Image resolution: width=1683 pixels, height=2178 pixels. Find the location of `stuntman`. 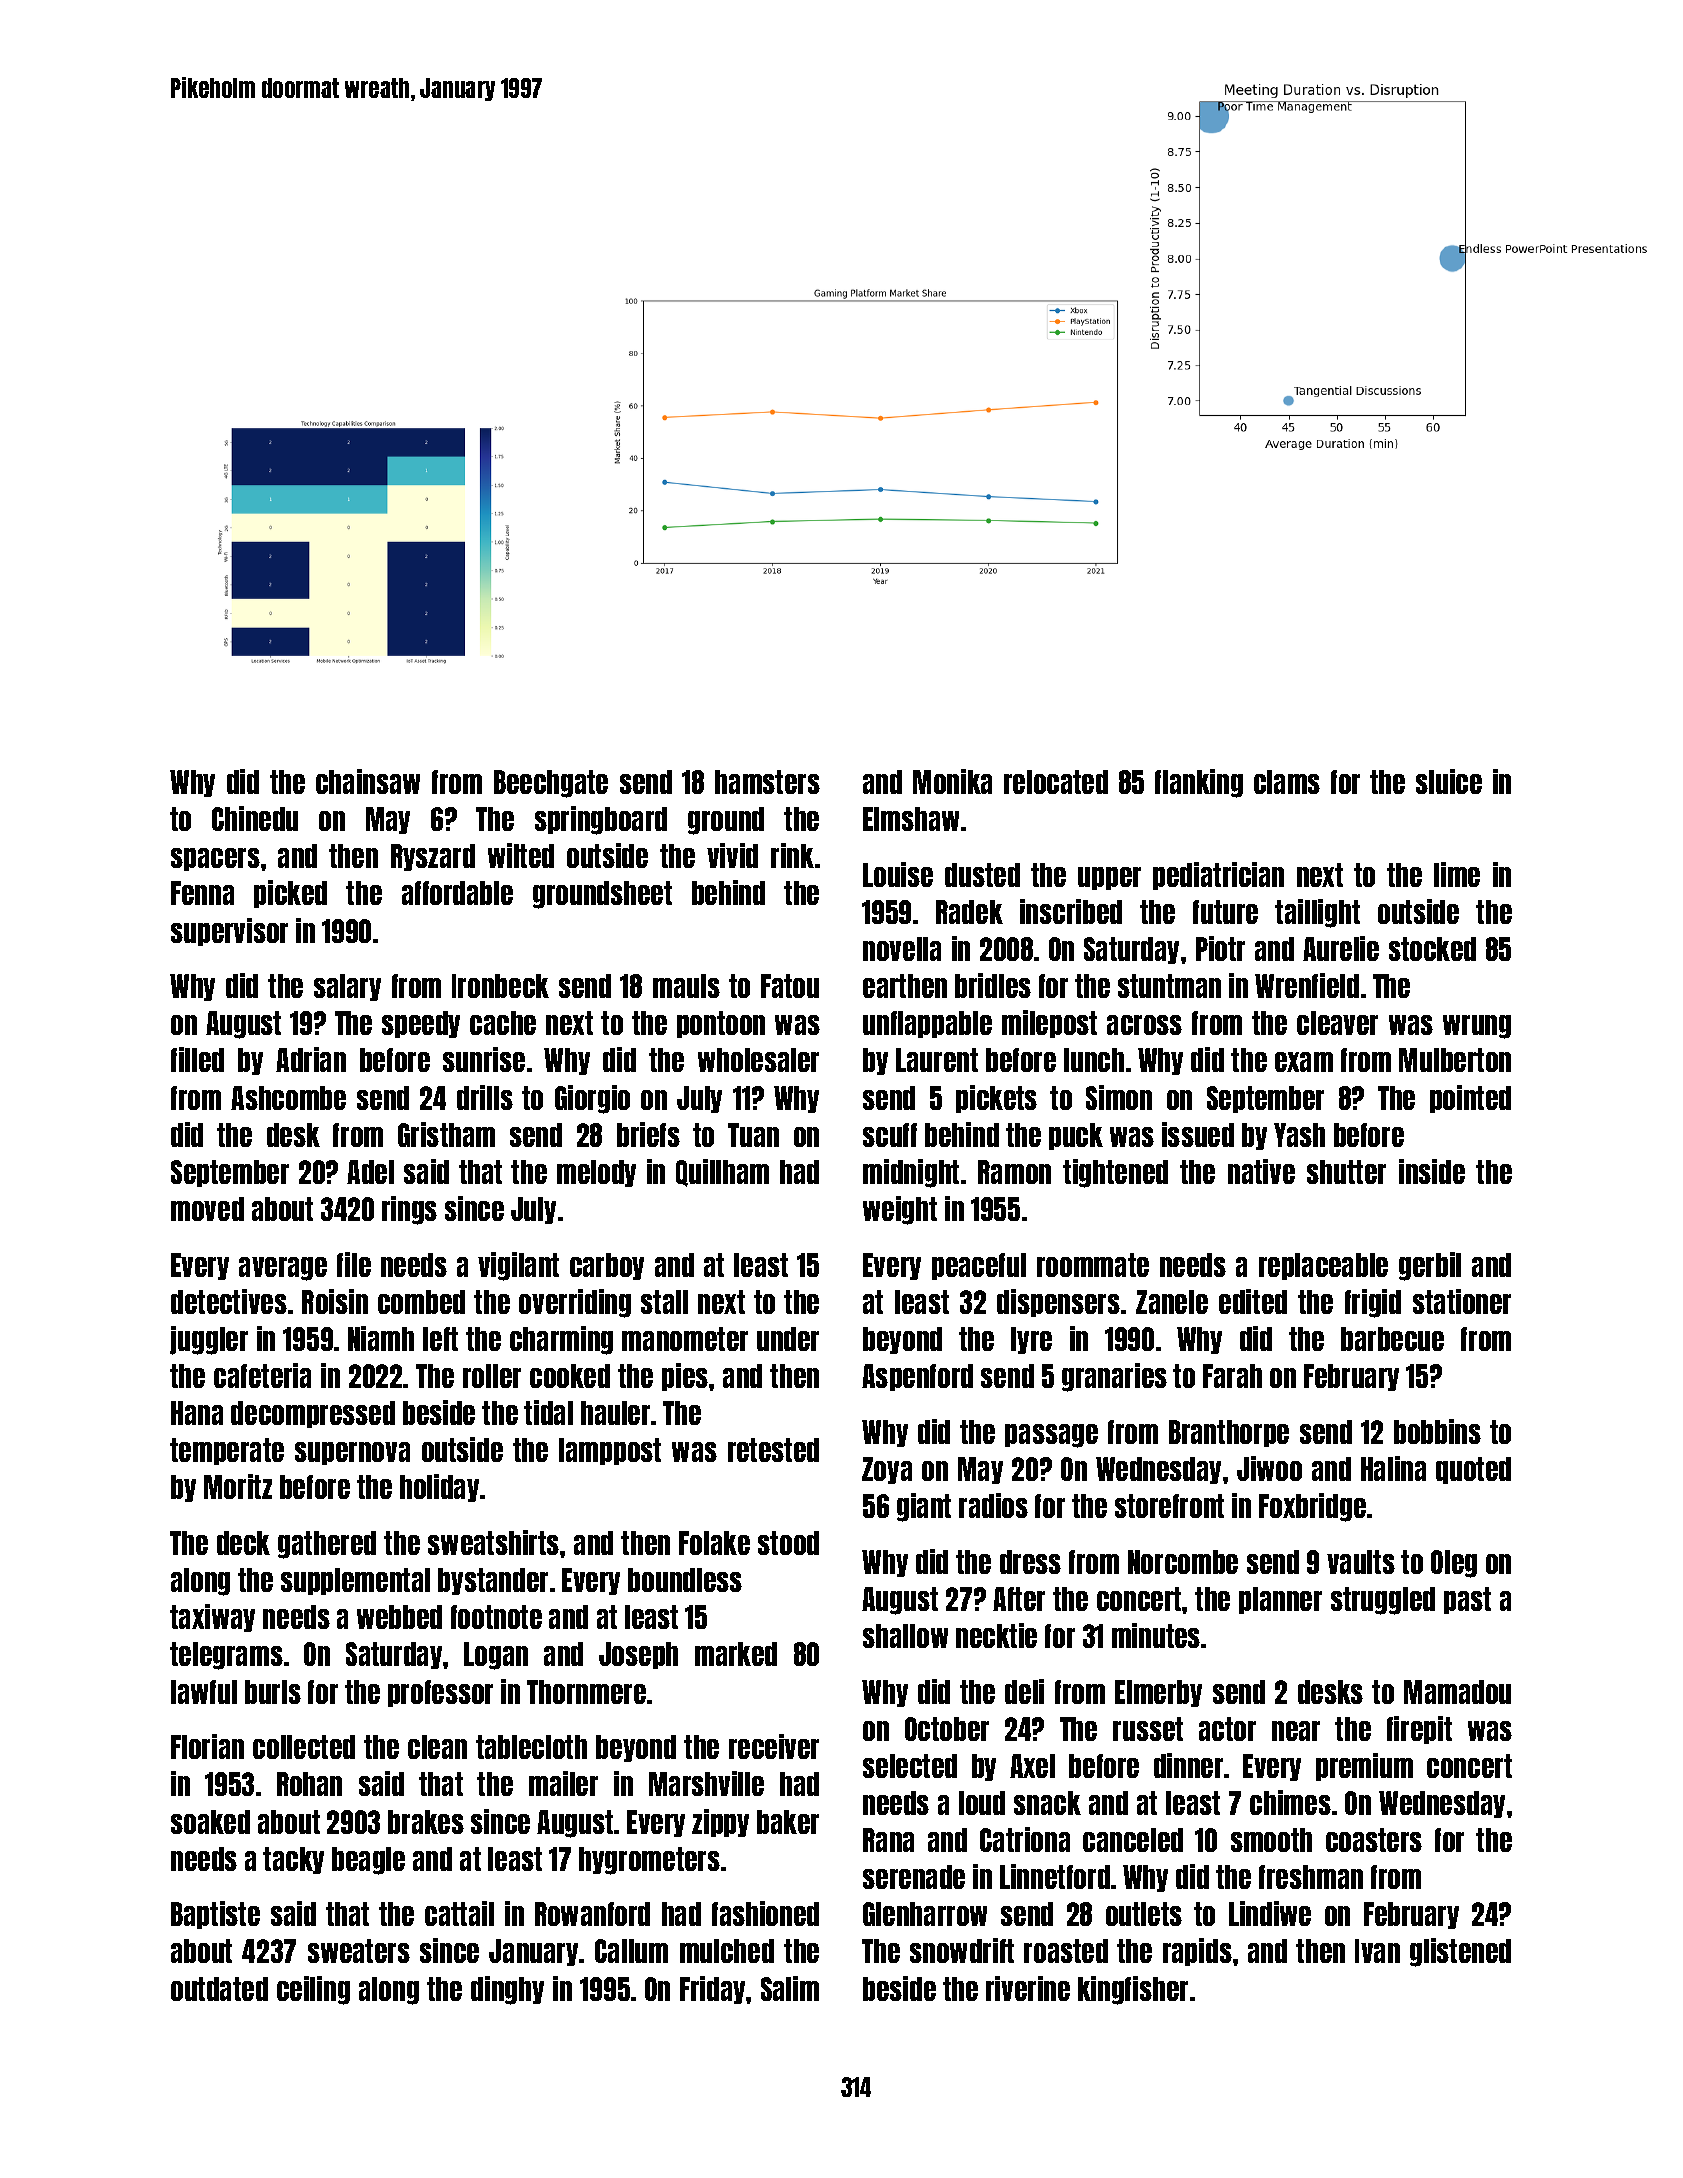

stuntman is located at coordinates (1169, 986).
